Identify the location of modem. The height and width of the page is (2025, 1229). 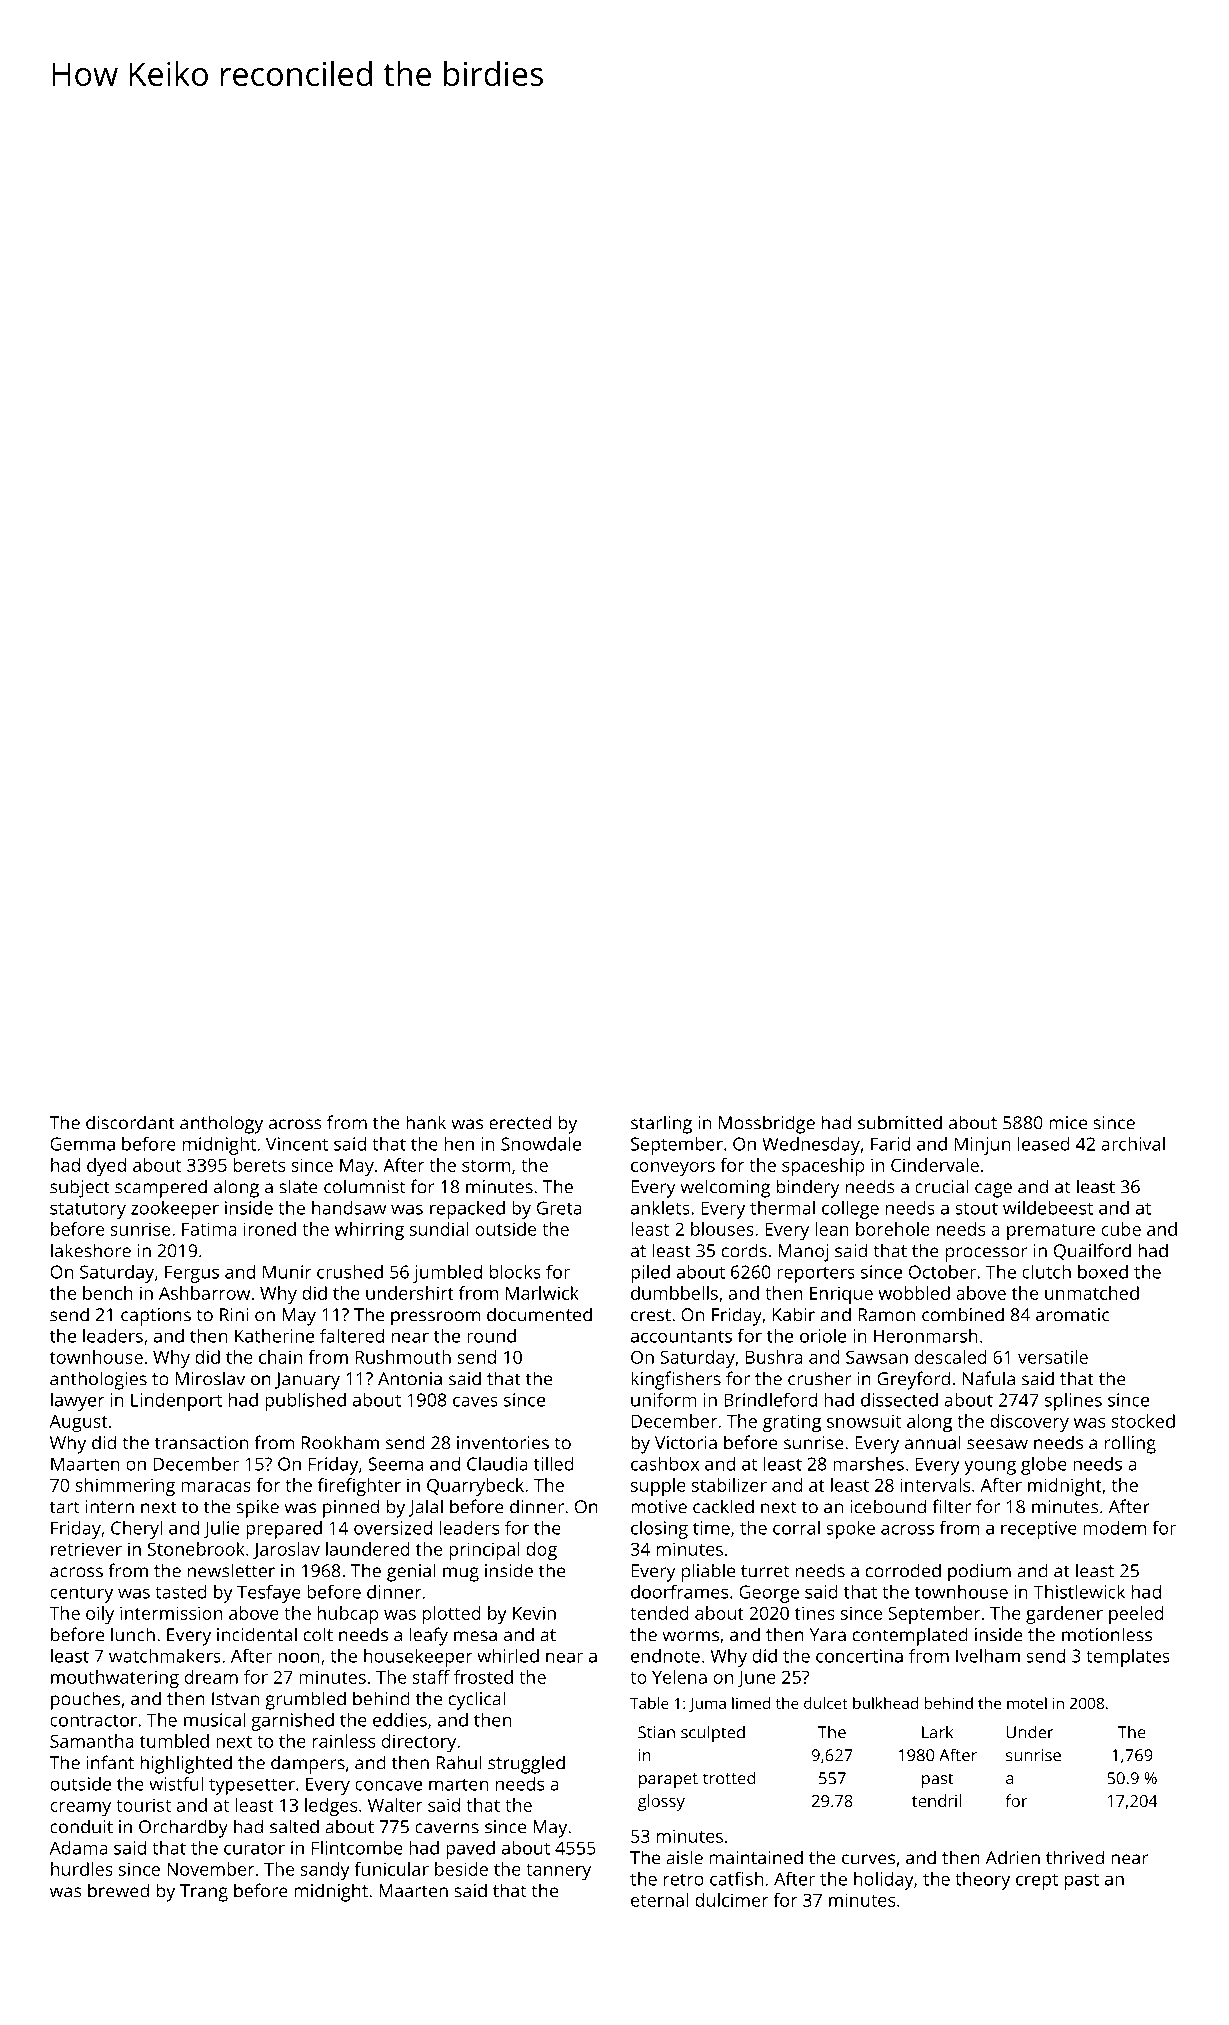
(1114, 1528).
